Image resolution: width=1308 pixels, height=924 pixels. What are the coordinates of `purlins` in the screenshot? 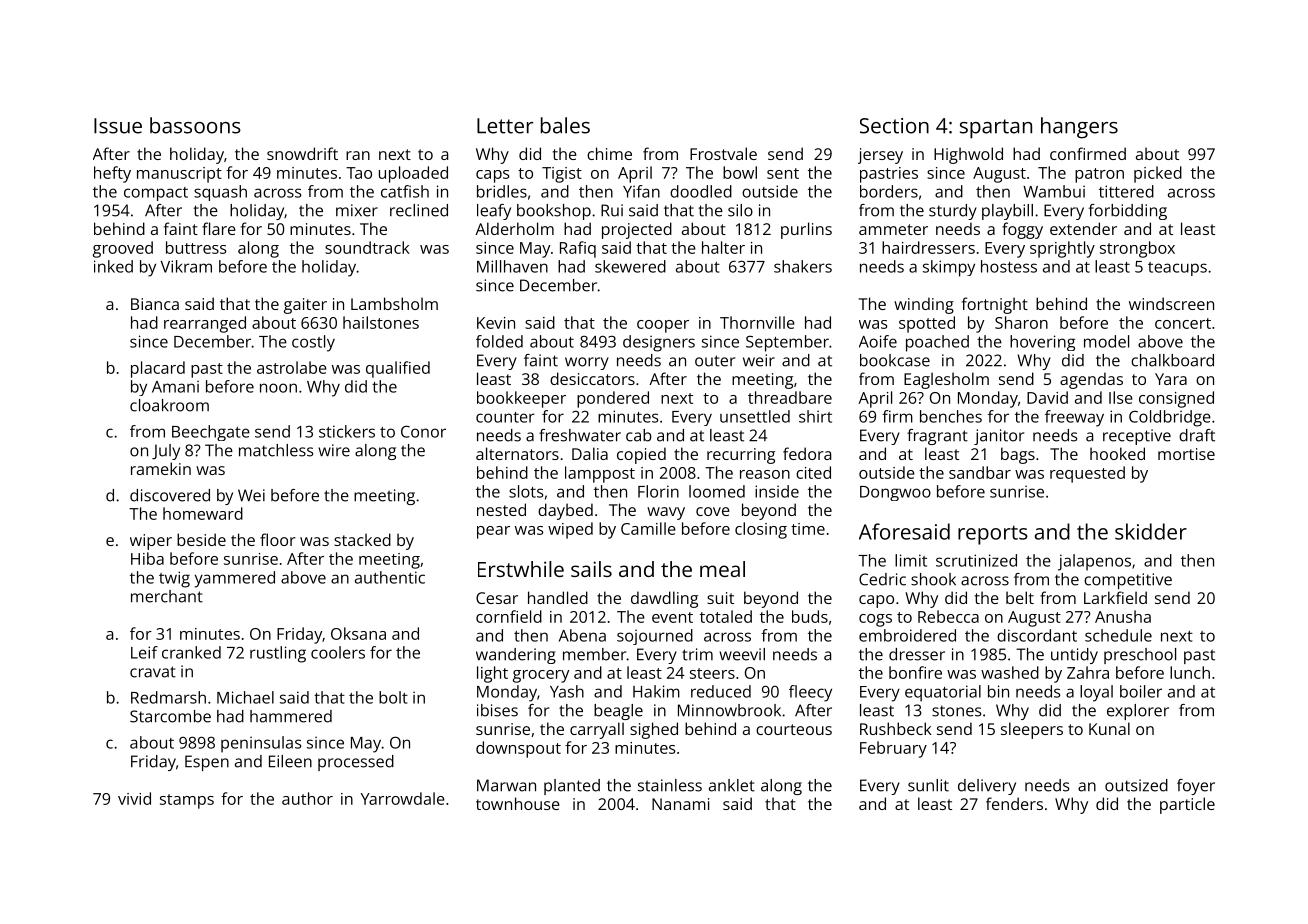 It's located at (806, 230).
